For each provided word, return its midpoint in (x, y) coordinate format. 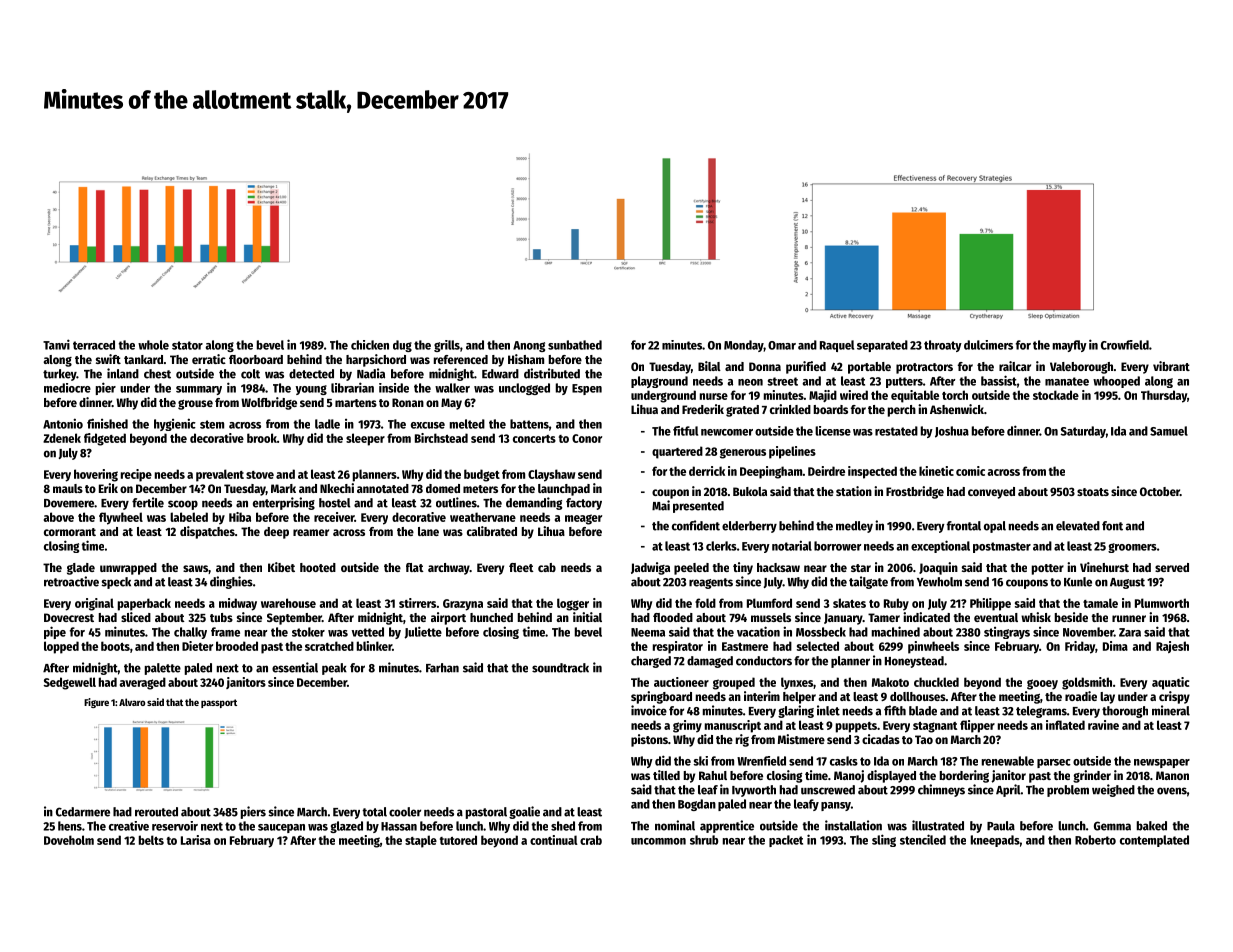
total (374, 812)
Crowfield (1125, 345)
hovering (96, 475)
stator (187, 345)
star (861, 568)
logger (573, 604)
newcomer (727, 432)
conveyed (991, 493)
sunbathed (575, 345)
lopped (61, 647)
